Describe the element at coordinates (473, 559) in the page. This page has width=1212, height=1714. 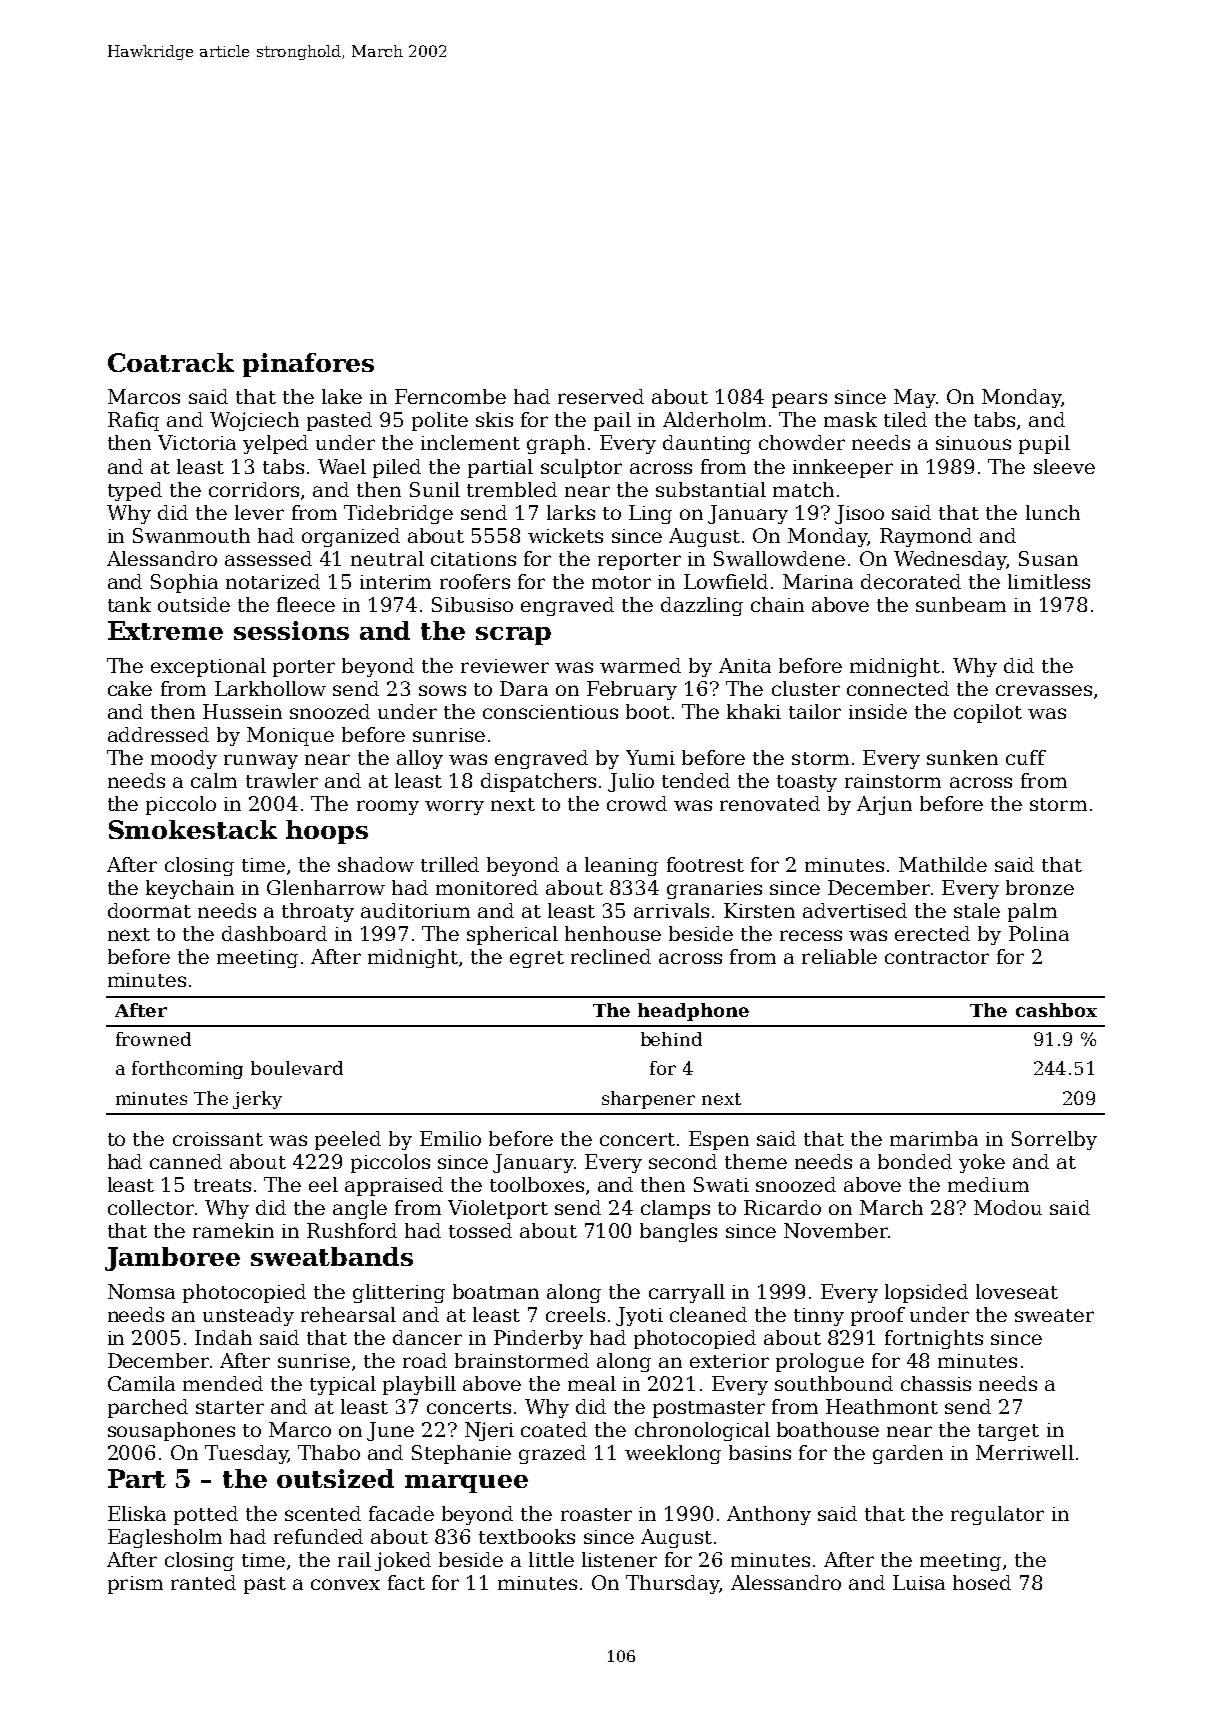
I see `citations` at that location.
